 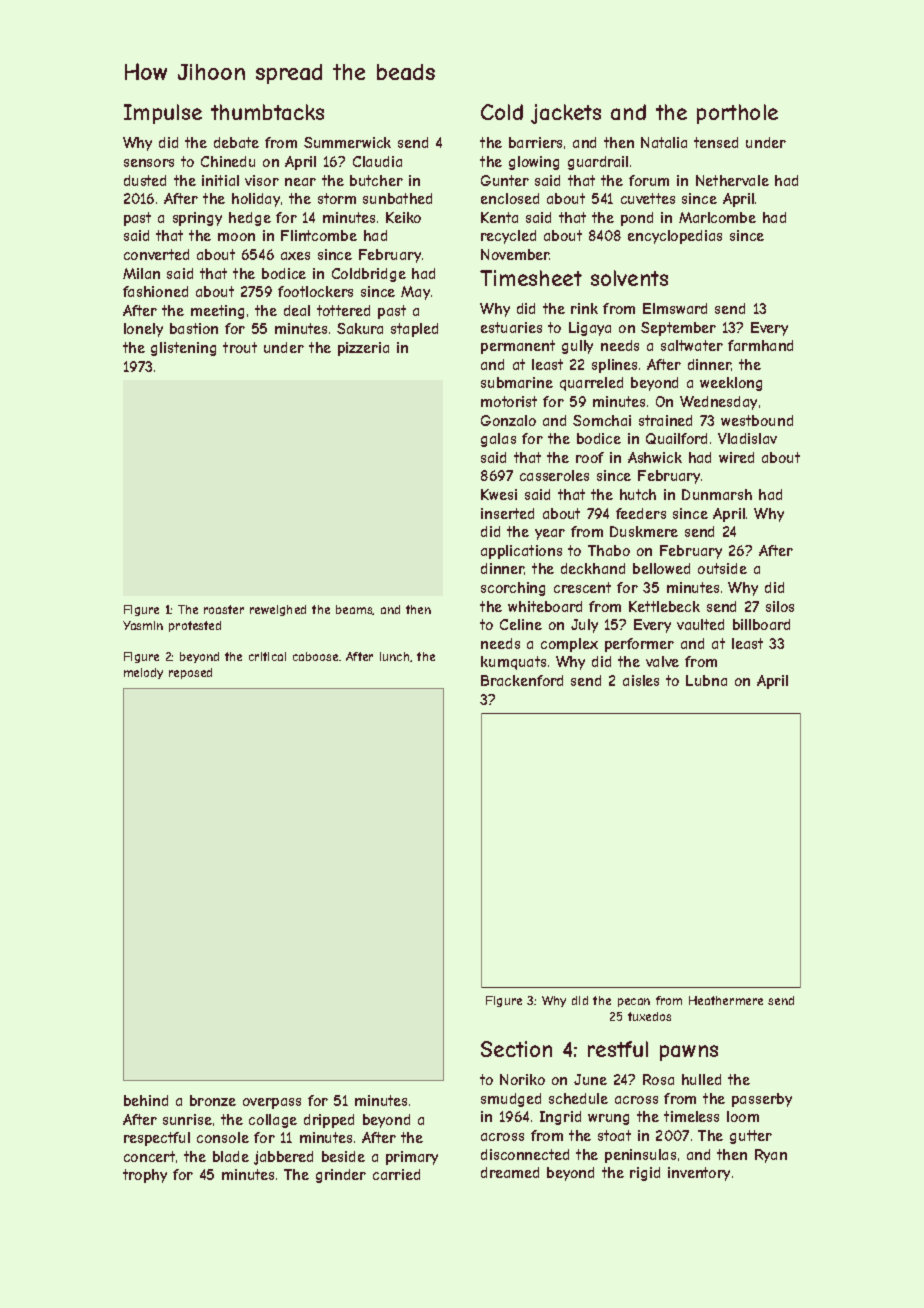 I want to click on Marlcombe, so click(x=717, y=217).
